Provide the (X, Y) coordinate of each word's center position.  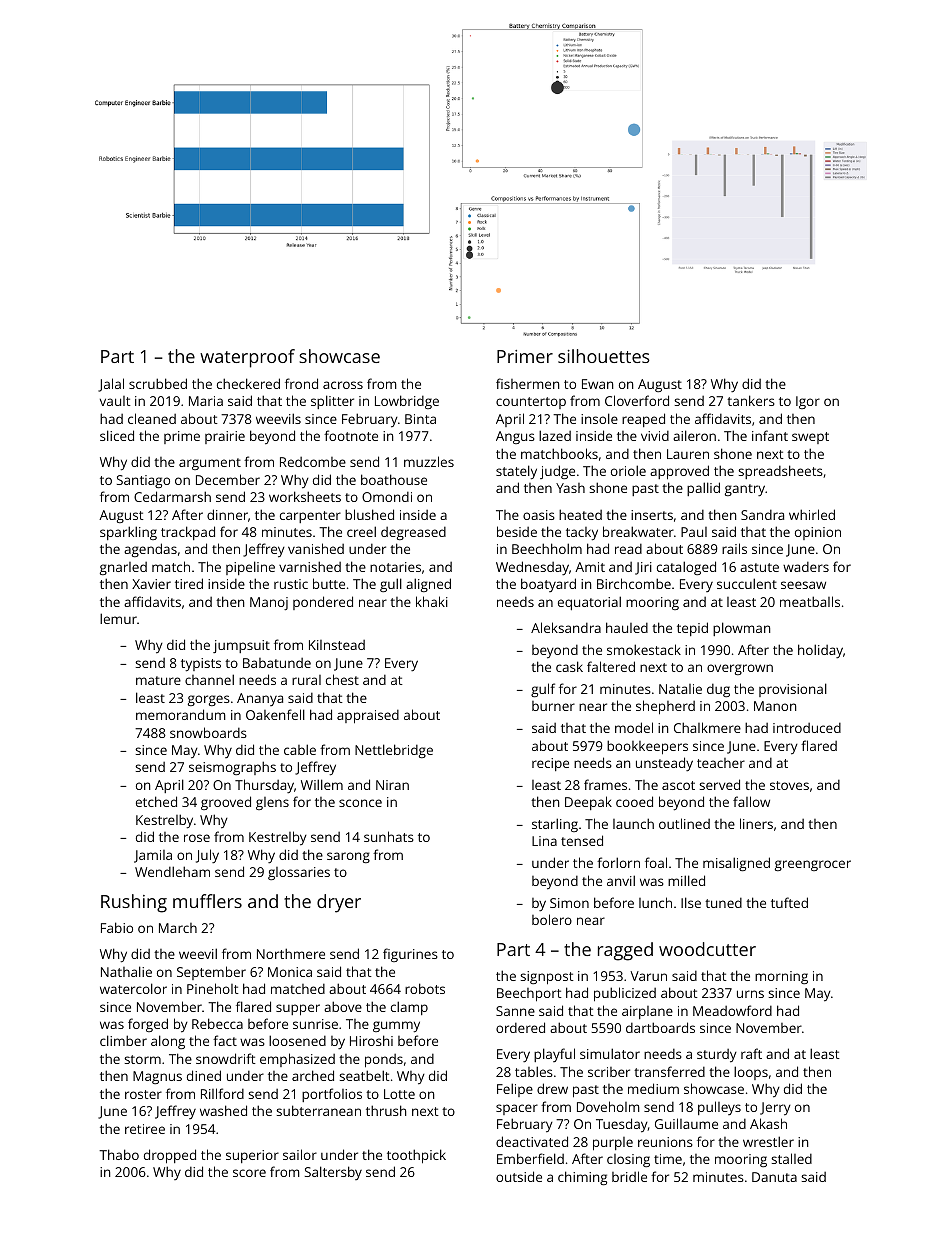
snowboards (208, 732)
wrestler (768, 1141)
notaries (395, 567)
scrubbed (158, 383)
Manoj (269, 603)
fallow (751, 801)
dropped (170, 1156)
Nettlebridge (394, 751)
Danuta (774, 1177)
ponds (384, 1061)
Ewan (597, 384)
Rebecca (217, 1023)
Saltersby (333, 1173)
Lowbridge (407, 402)
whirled (812, 514)
